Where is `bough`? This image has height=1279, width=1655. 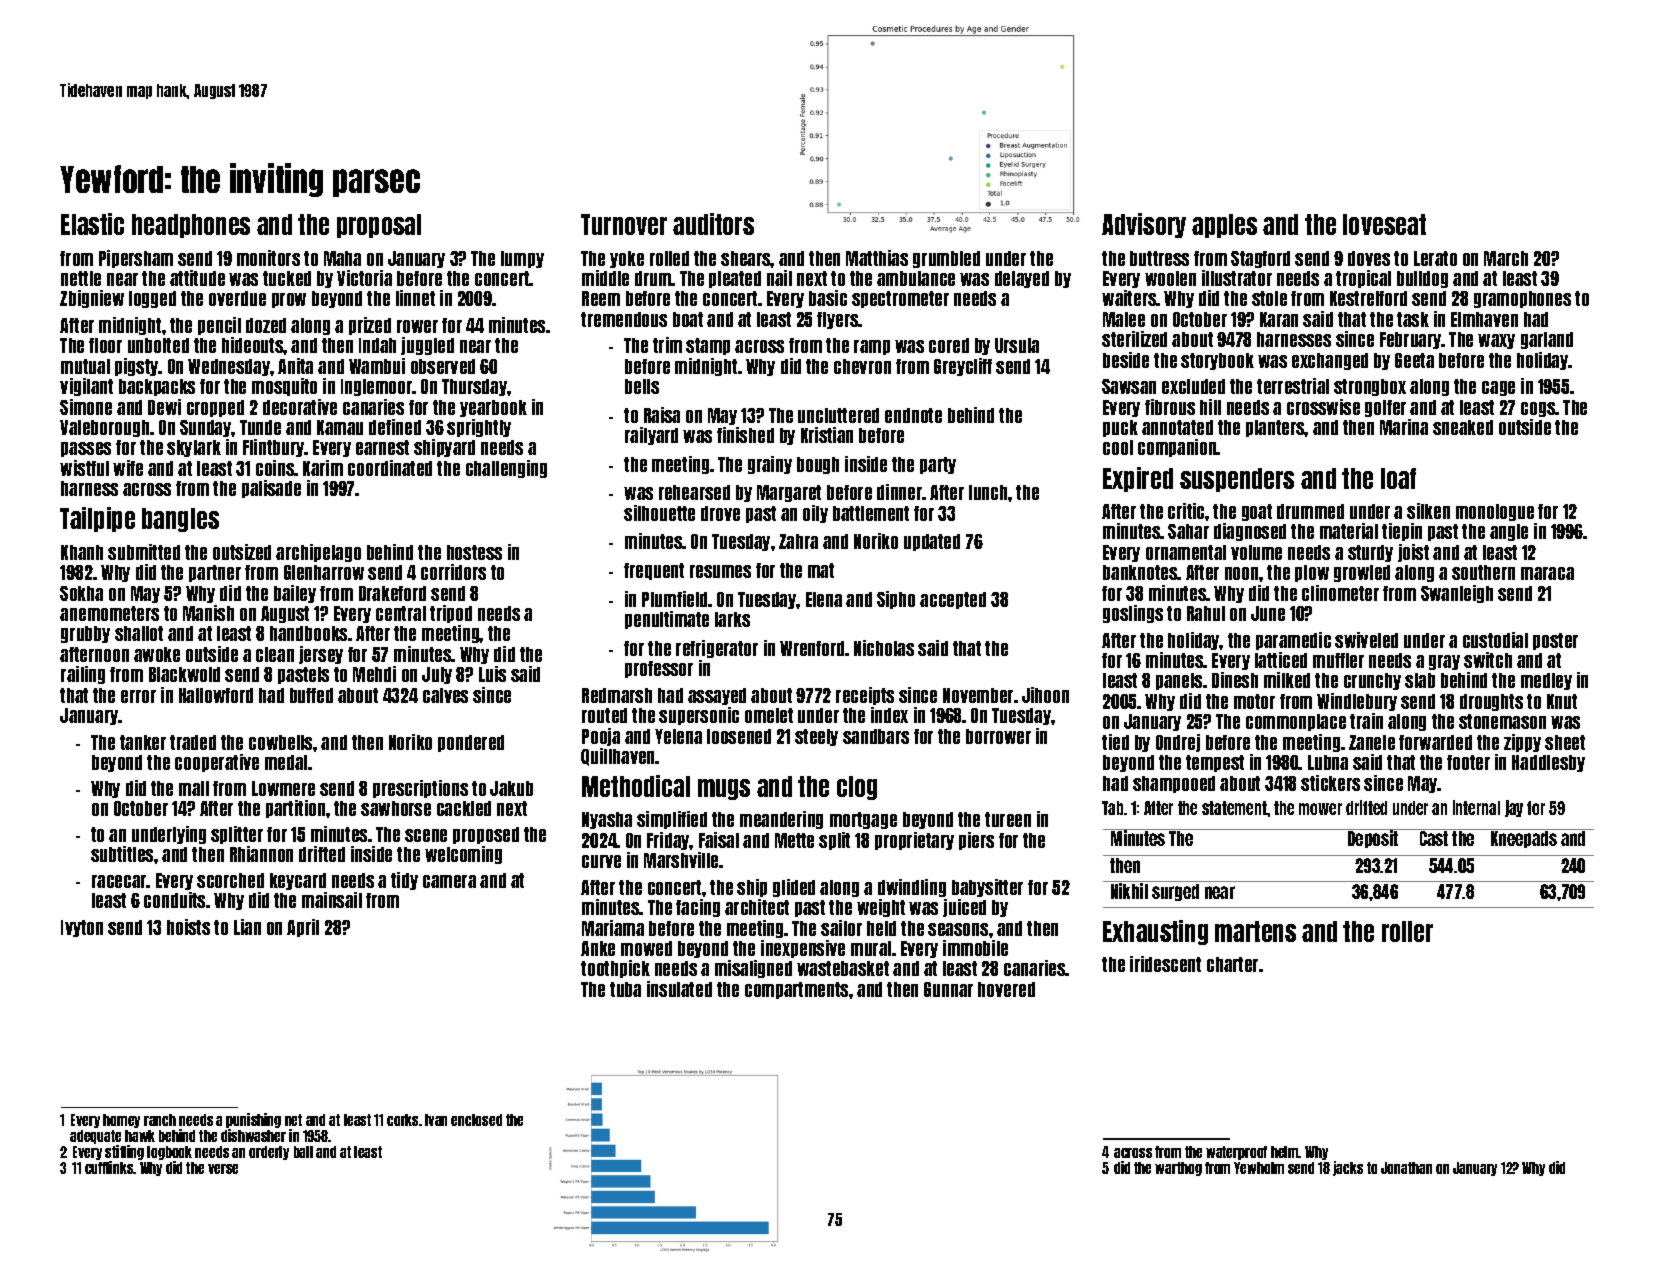 bough is located at coordinates (818, 465).
